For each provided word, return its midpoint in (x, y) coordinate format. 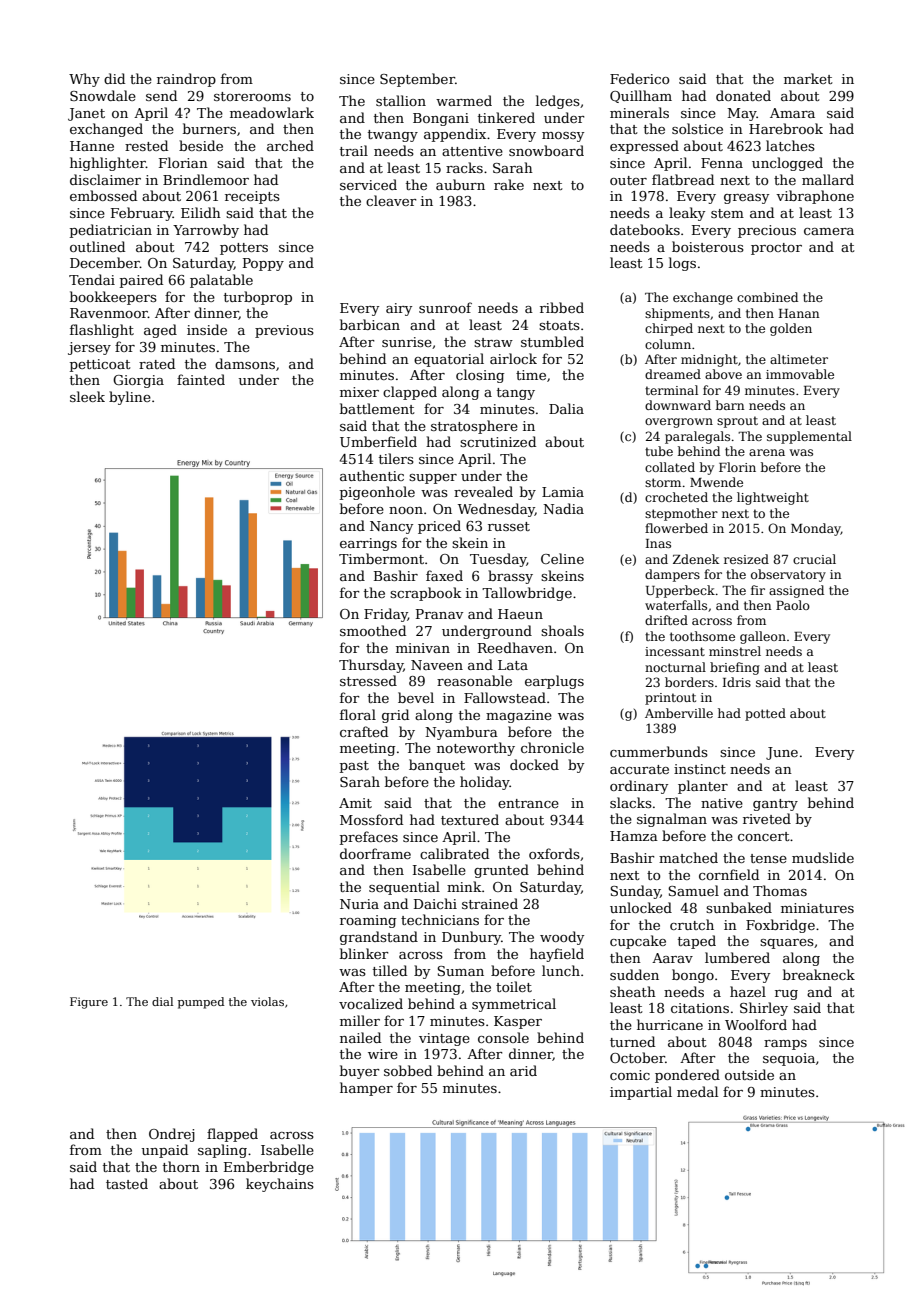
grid (395, 716)
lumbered (737, 957)
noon (406, 510)
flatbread (683, 179)
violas (267, 1001)
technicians (440, 919)
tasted (127, 1183)
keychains (280, 1185)
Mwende (716, 482)
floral (358, 714)
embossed (103, 195)
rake (509, 184)
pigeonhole (377, 493)
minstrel (735, 651)
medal (697, 1091)
